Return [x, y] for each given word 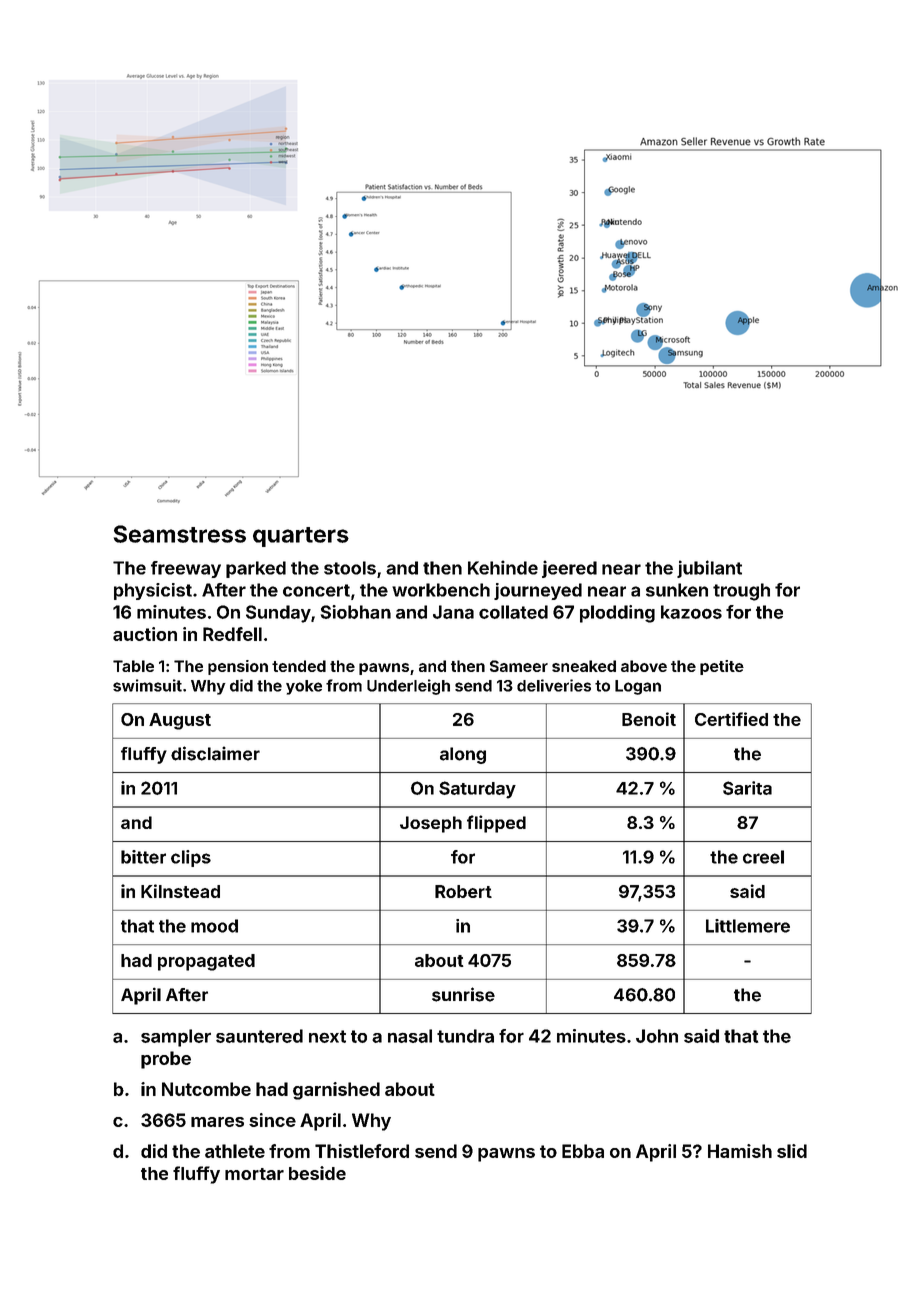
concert [316, 590]
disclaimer [215, 753]
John [657, 1036]
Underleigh [408, 687]
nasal [410, 1036]
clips [191, 858]
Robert [463, 891]
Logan [638, 687]
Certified [731, 719]
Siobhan [356, 612]
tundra [465, 1036]
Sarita [747, 788]
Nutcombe [206, 1089]
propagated [206, 962]
